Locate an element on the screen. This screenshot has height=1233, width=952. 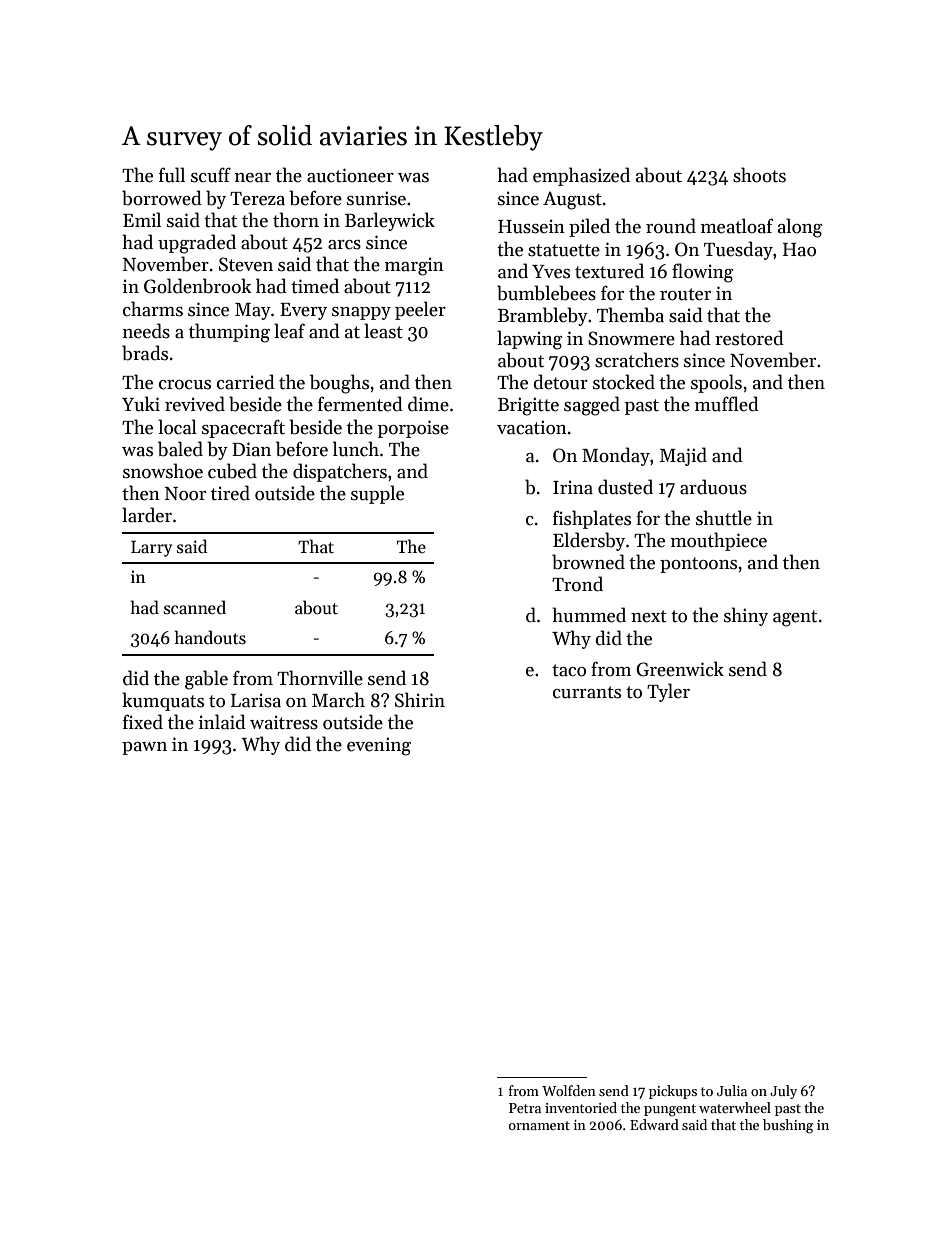
July is located at coordinates (783, 1092).
